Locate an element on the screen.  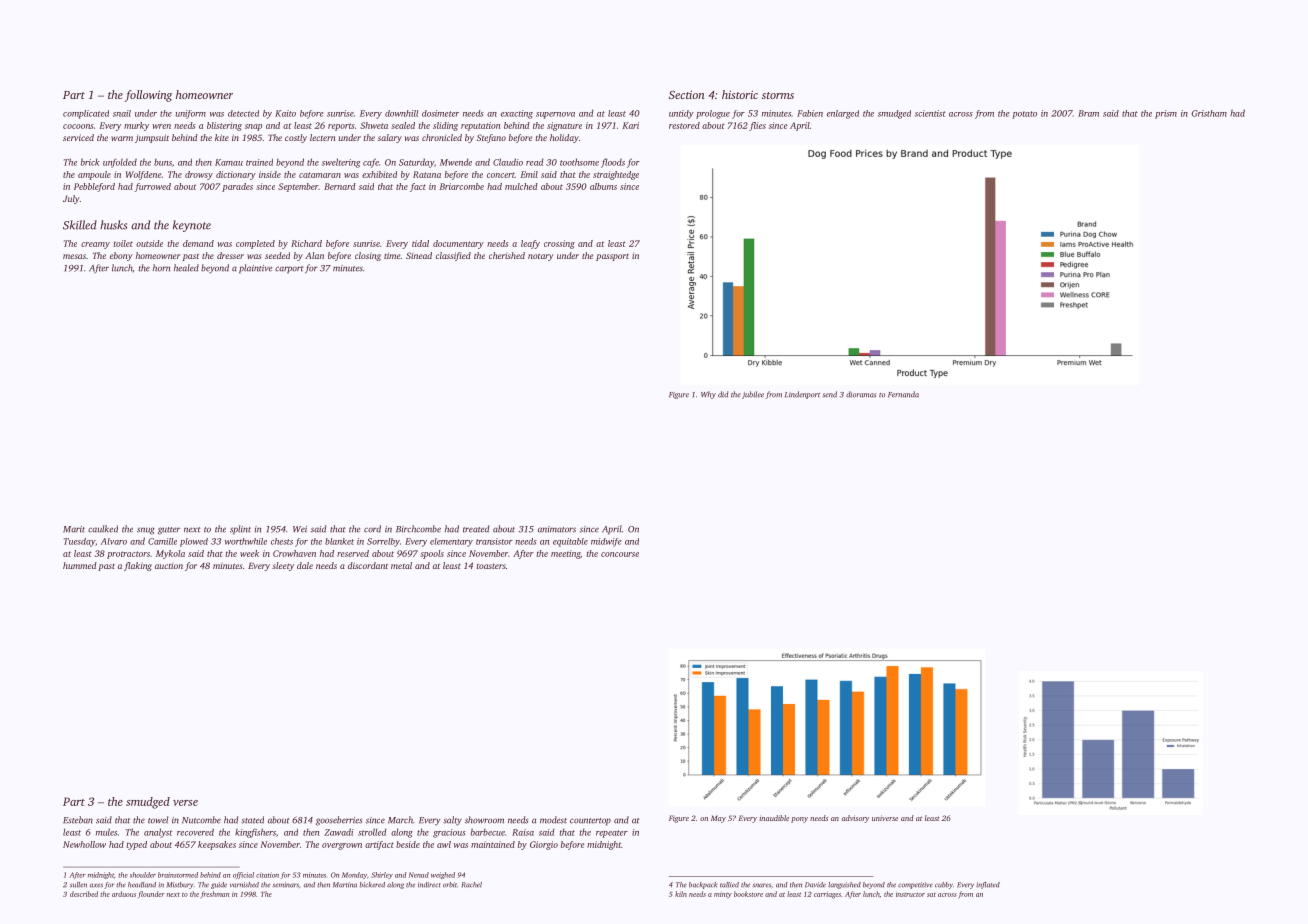
Why is located at coordinates (708, 395).
